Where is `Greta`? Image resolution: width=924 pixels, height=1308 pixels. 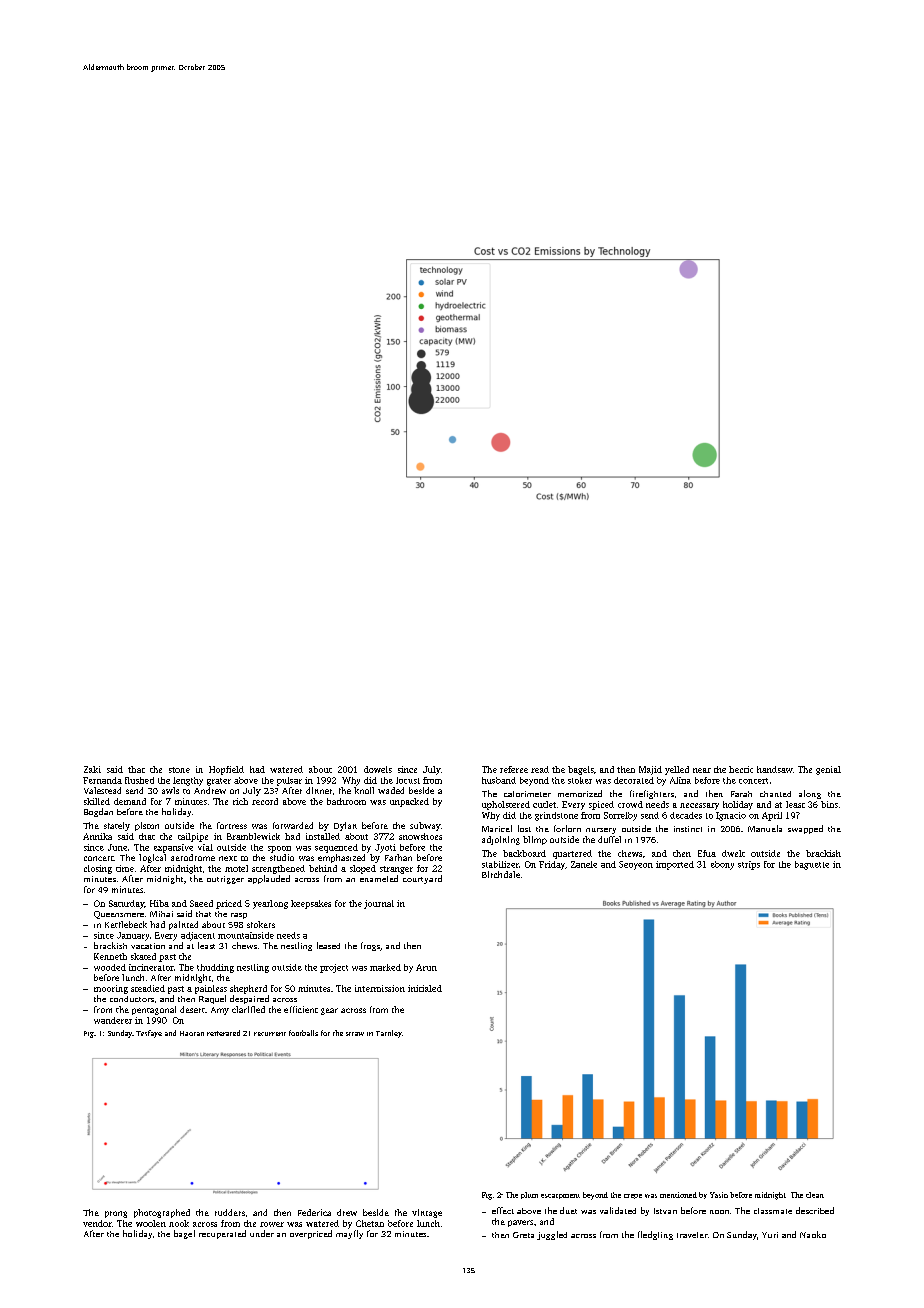 Greta is located at coordinates (523, 1235).
